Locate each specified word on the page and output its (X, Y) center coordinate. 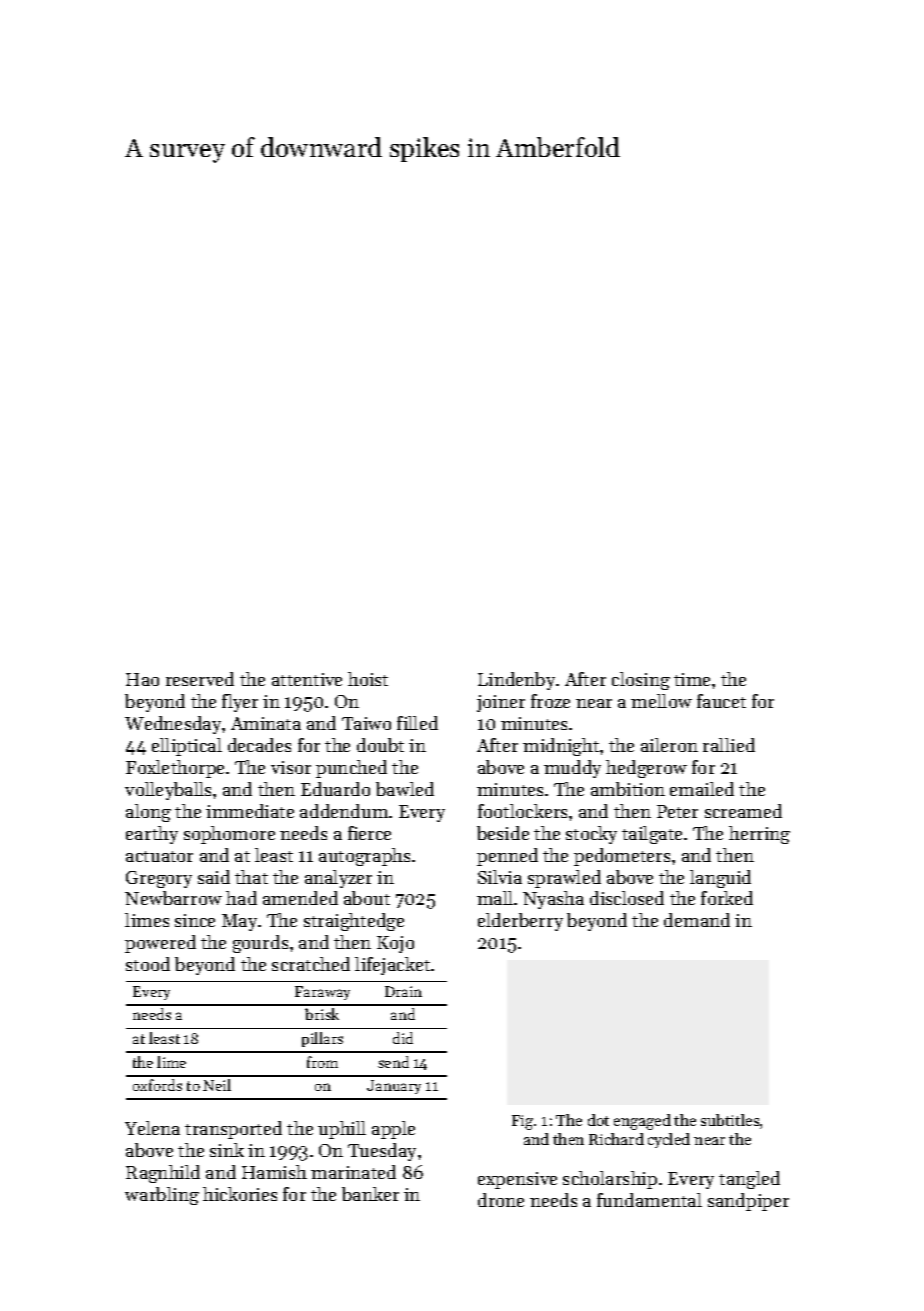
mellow (661, 701)
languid (720, 879)
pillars (322, 1039)
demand (697, 920)
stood (148, 964)
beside (503, 833)
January (394, 1087)
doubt (380, 745)
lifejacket (392, 966)
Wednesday (173, 725)
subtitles (730, 1120)
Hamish (274, 1172)
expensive (517, 1180)
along (148, 813)
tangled (749, 1180)
